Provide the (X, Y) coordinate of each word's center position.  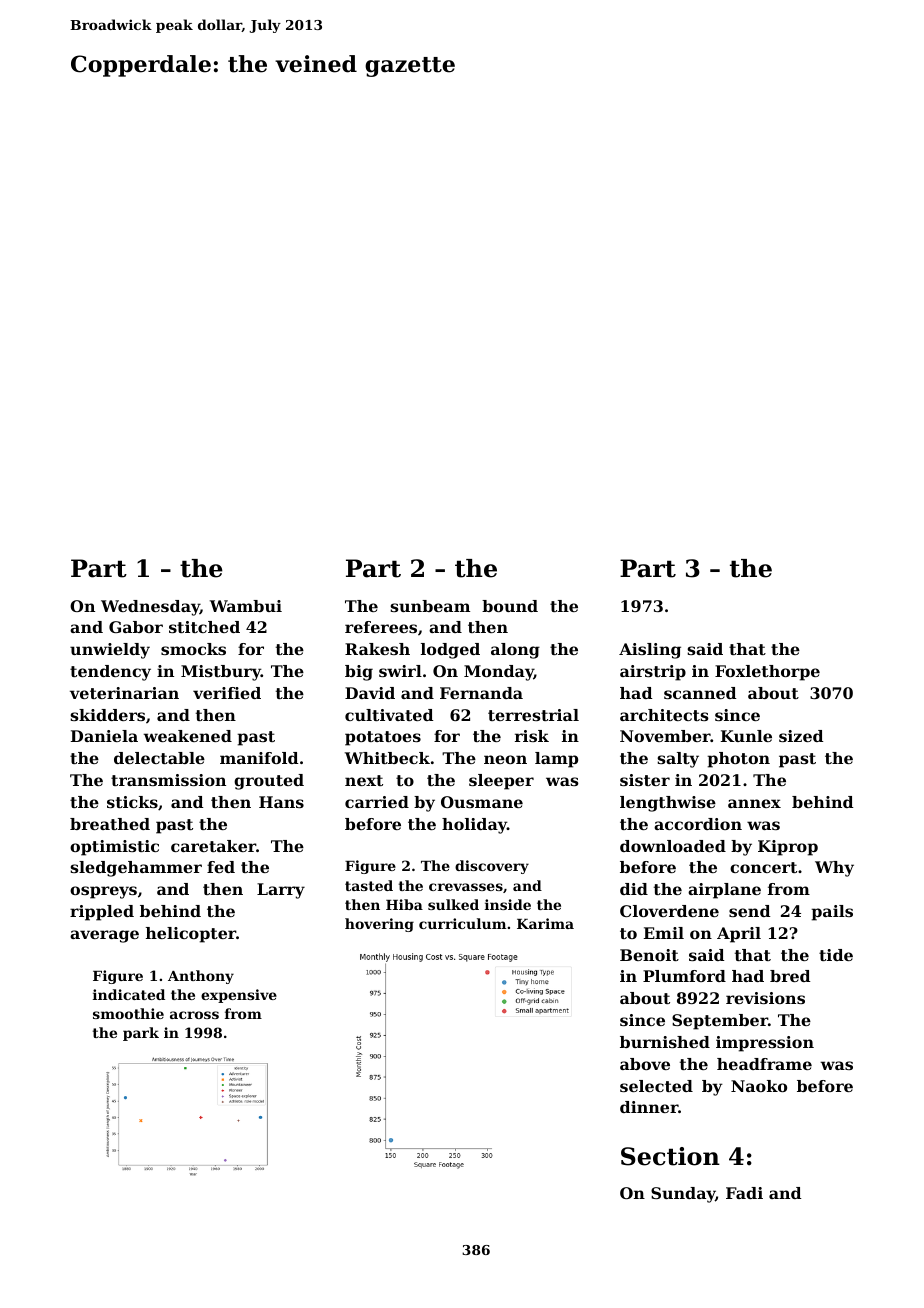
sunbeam (430, 606)
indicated (129, 994)
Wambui (246, 606)
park (141, 1034)
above (645, 1064)
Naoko (759, 1086)
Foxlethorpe (767, 673)
